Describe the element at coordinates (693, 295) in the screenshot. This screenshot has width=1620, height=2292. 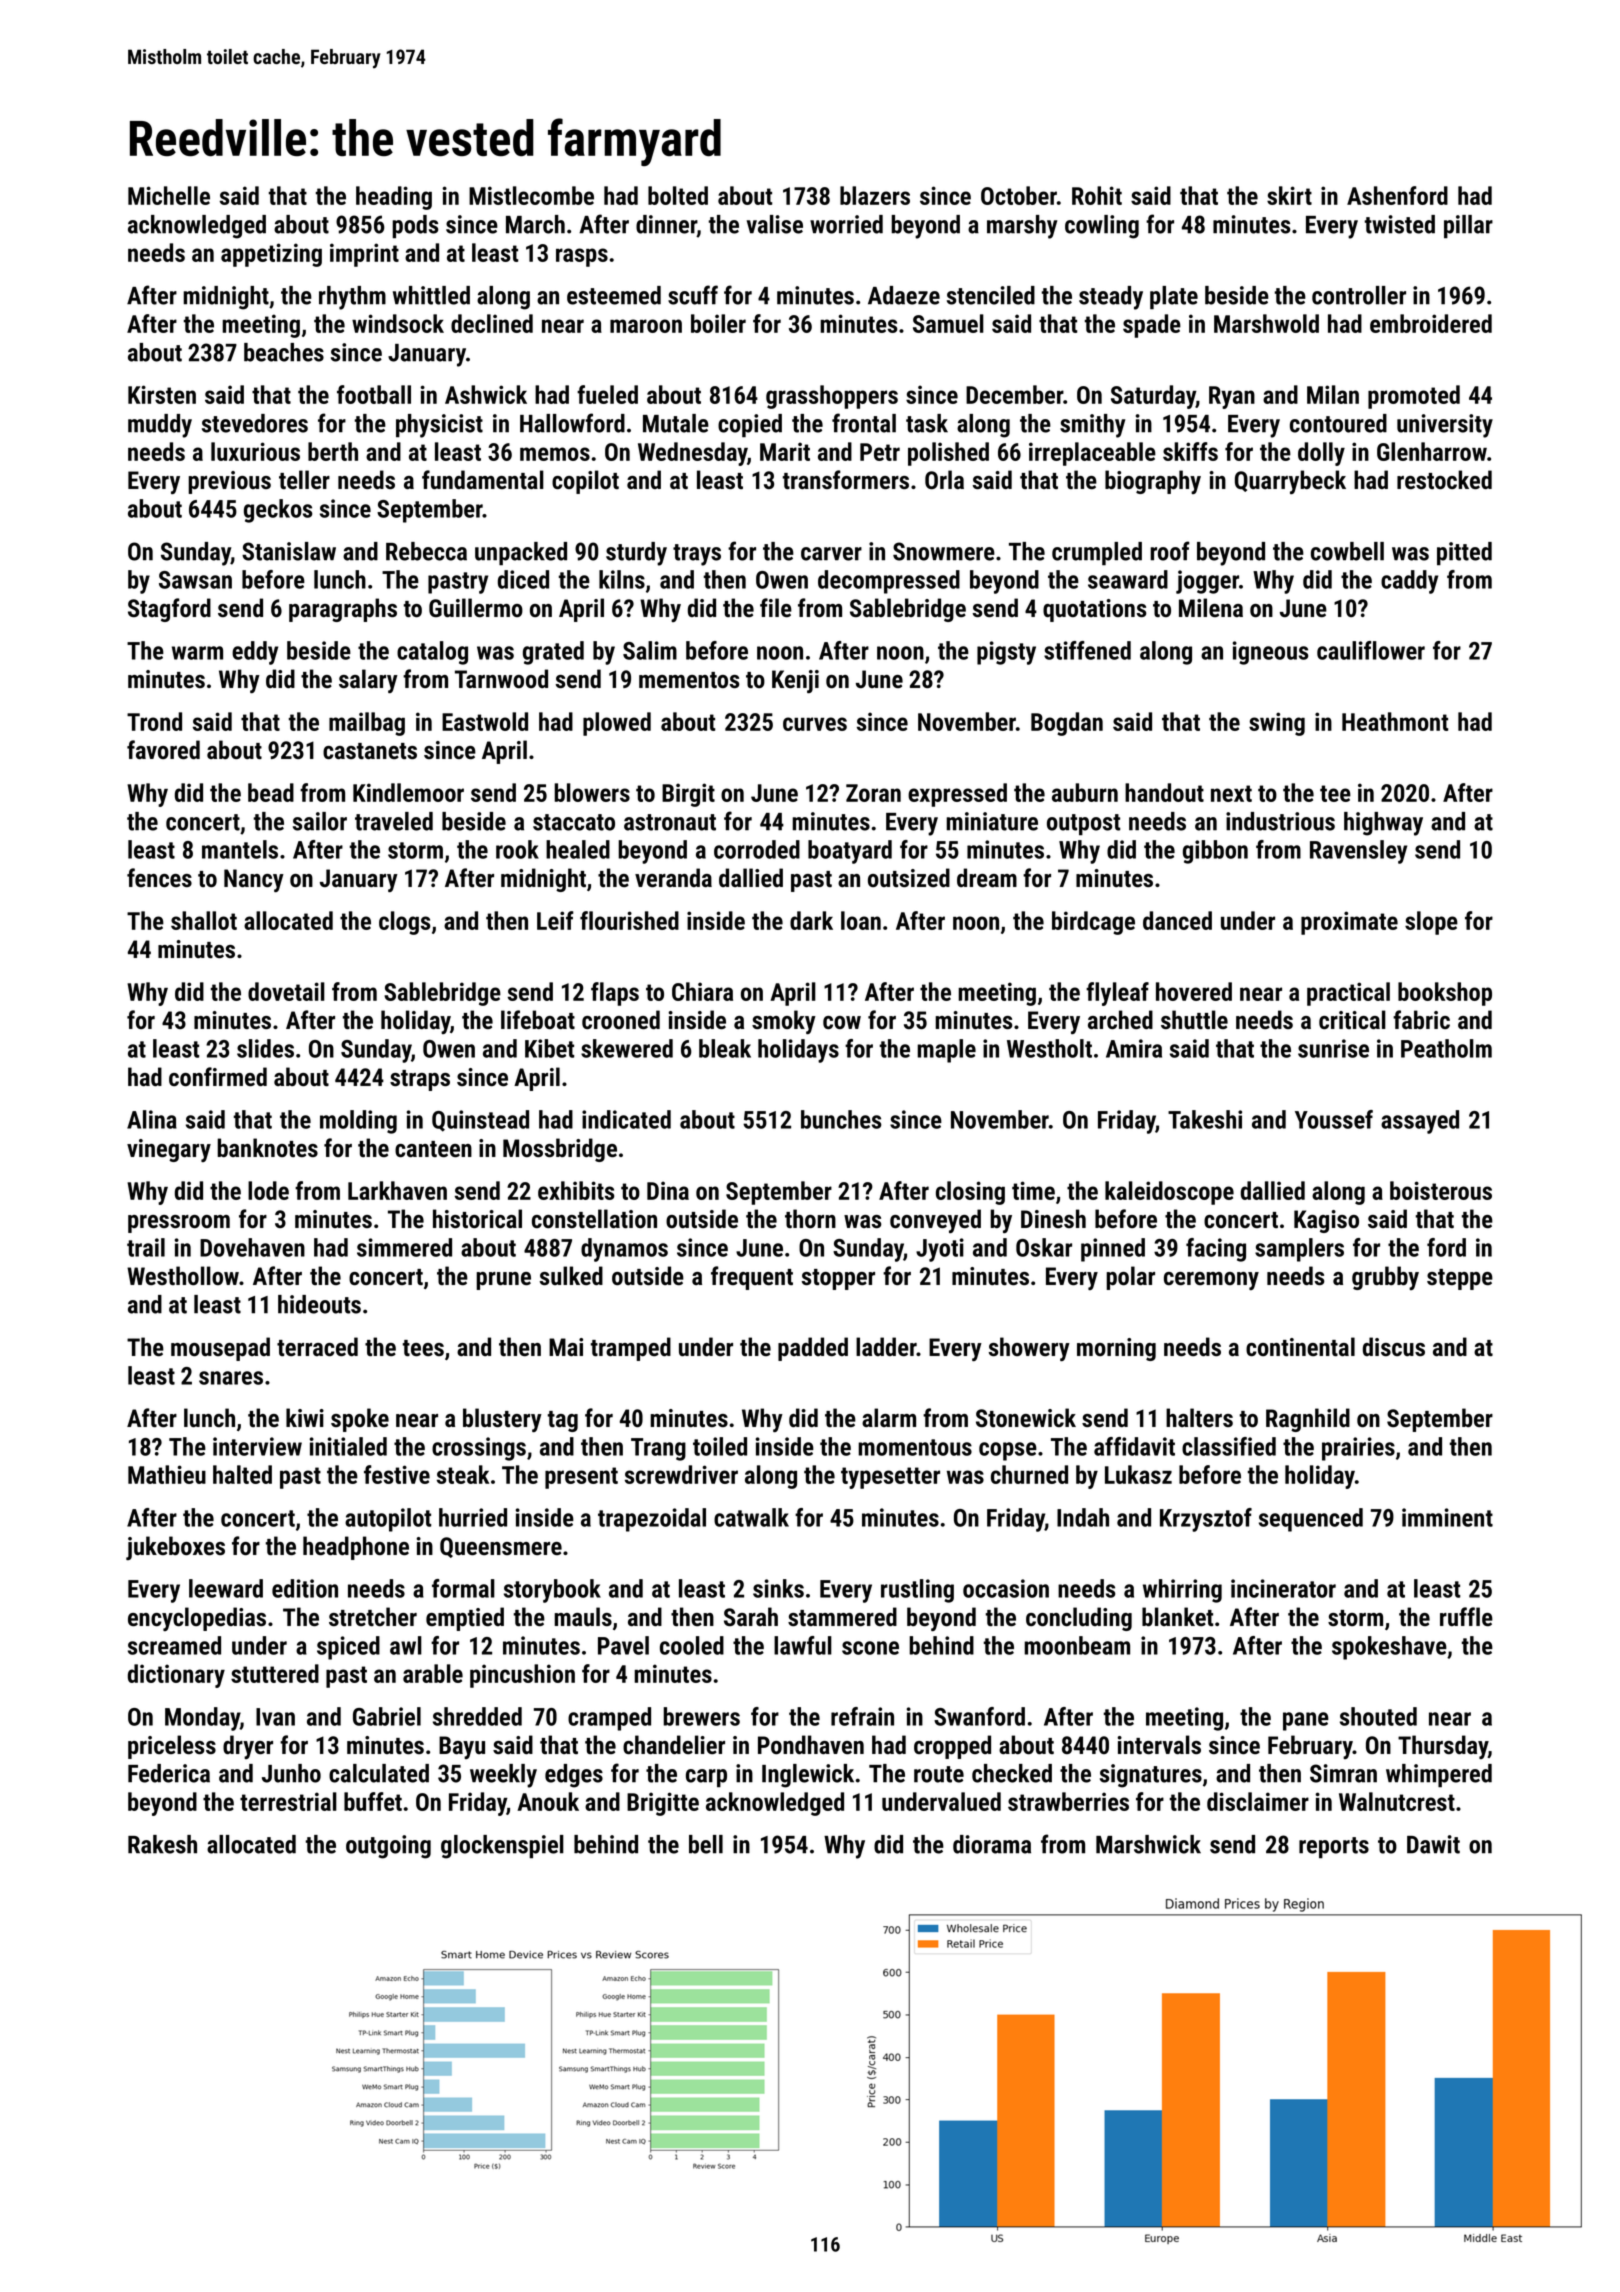
I see `scuff` at that location.
